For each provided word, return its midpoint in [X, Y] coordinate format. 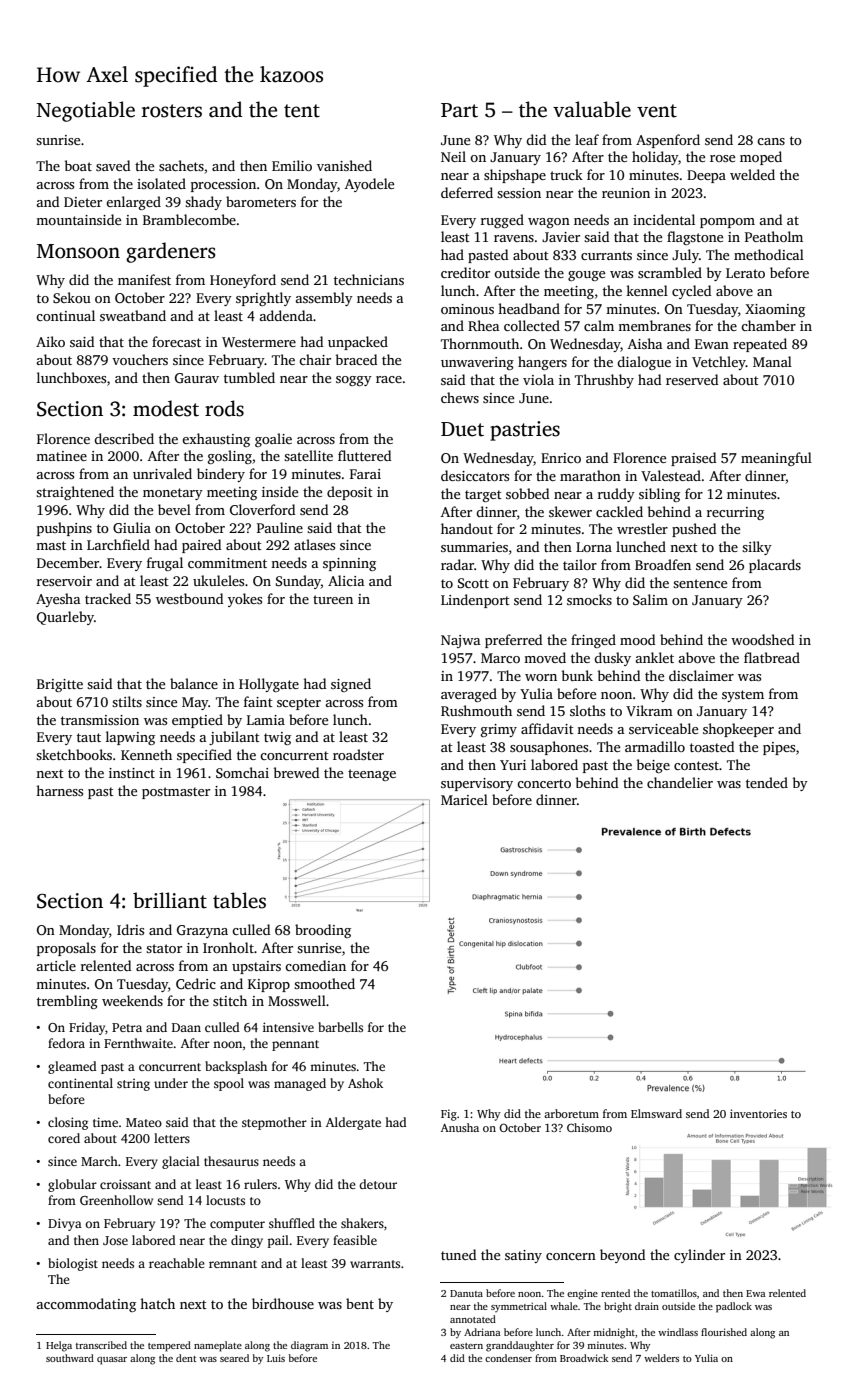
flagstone [695, 238]
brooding [323, 931]
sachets [181, 165]
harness [59, 790]
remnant [233, 1264]
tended [767, 782]
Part [459, 110]
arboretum [571, 1113]
